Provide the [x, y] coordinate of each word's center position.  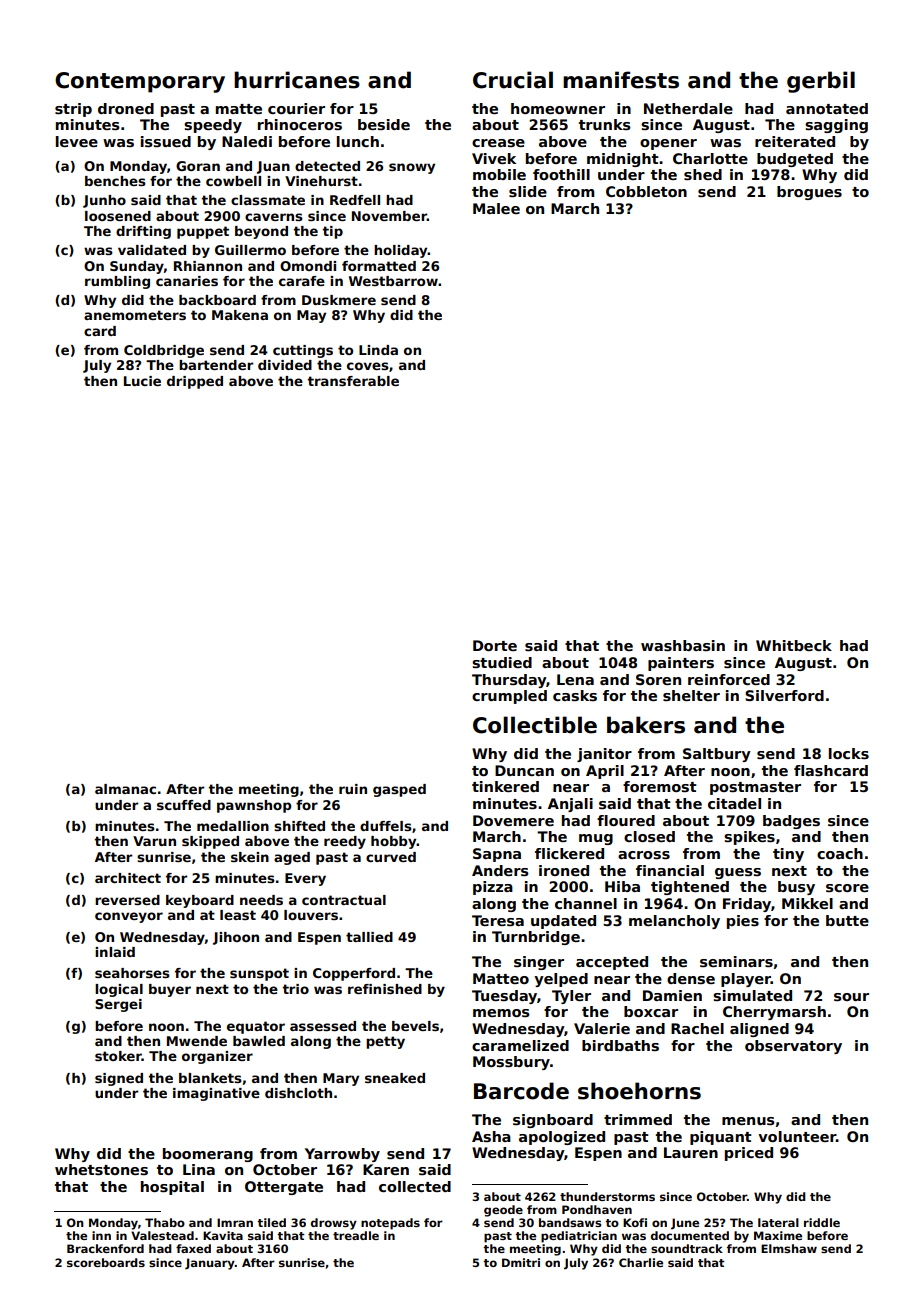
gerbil [821, 82]
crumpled [509, 697]
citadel [734, 803]
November [389, 216]
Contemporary [140, 82]
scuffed [184, 805]
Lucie [142, 381]
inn [101, 1235]
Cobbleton [646, 191]
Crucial [513, 80]
